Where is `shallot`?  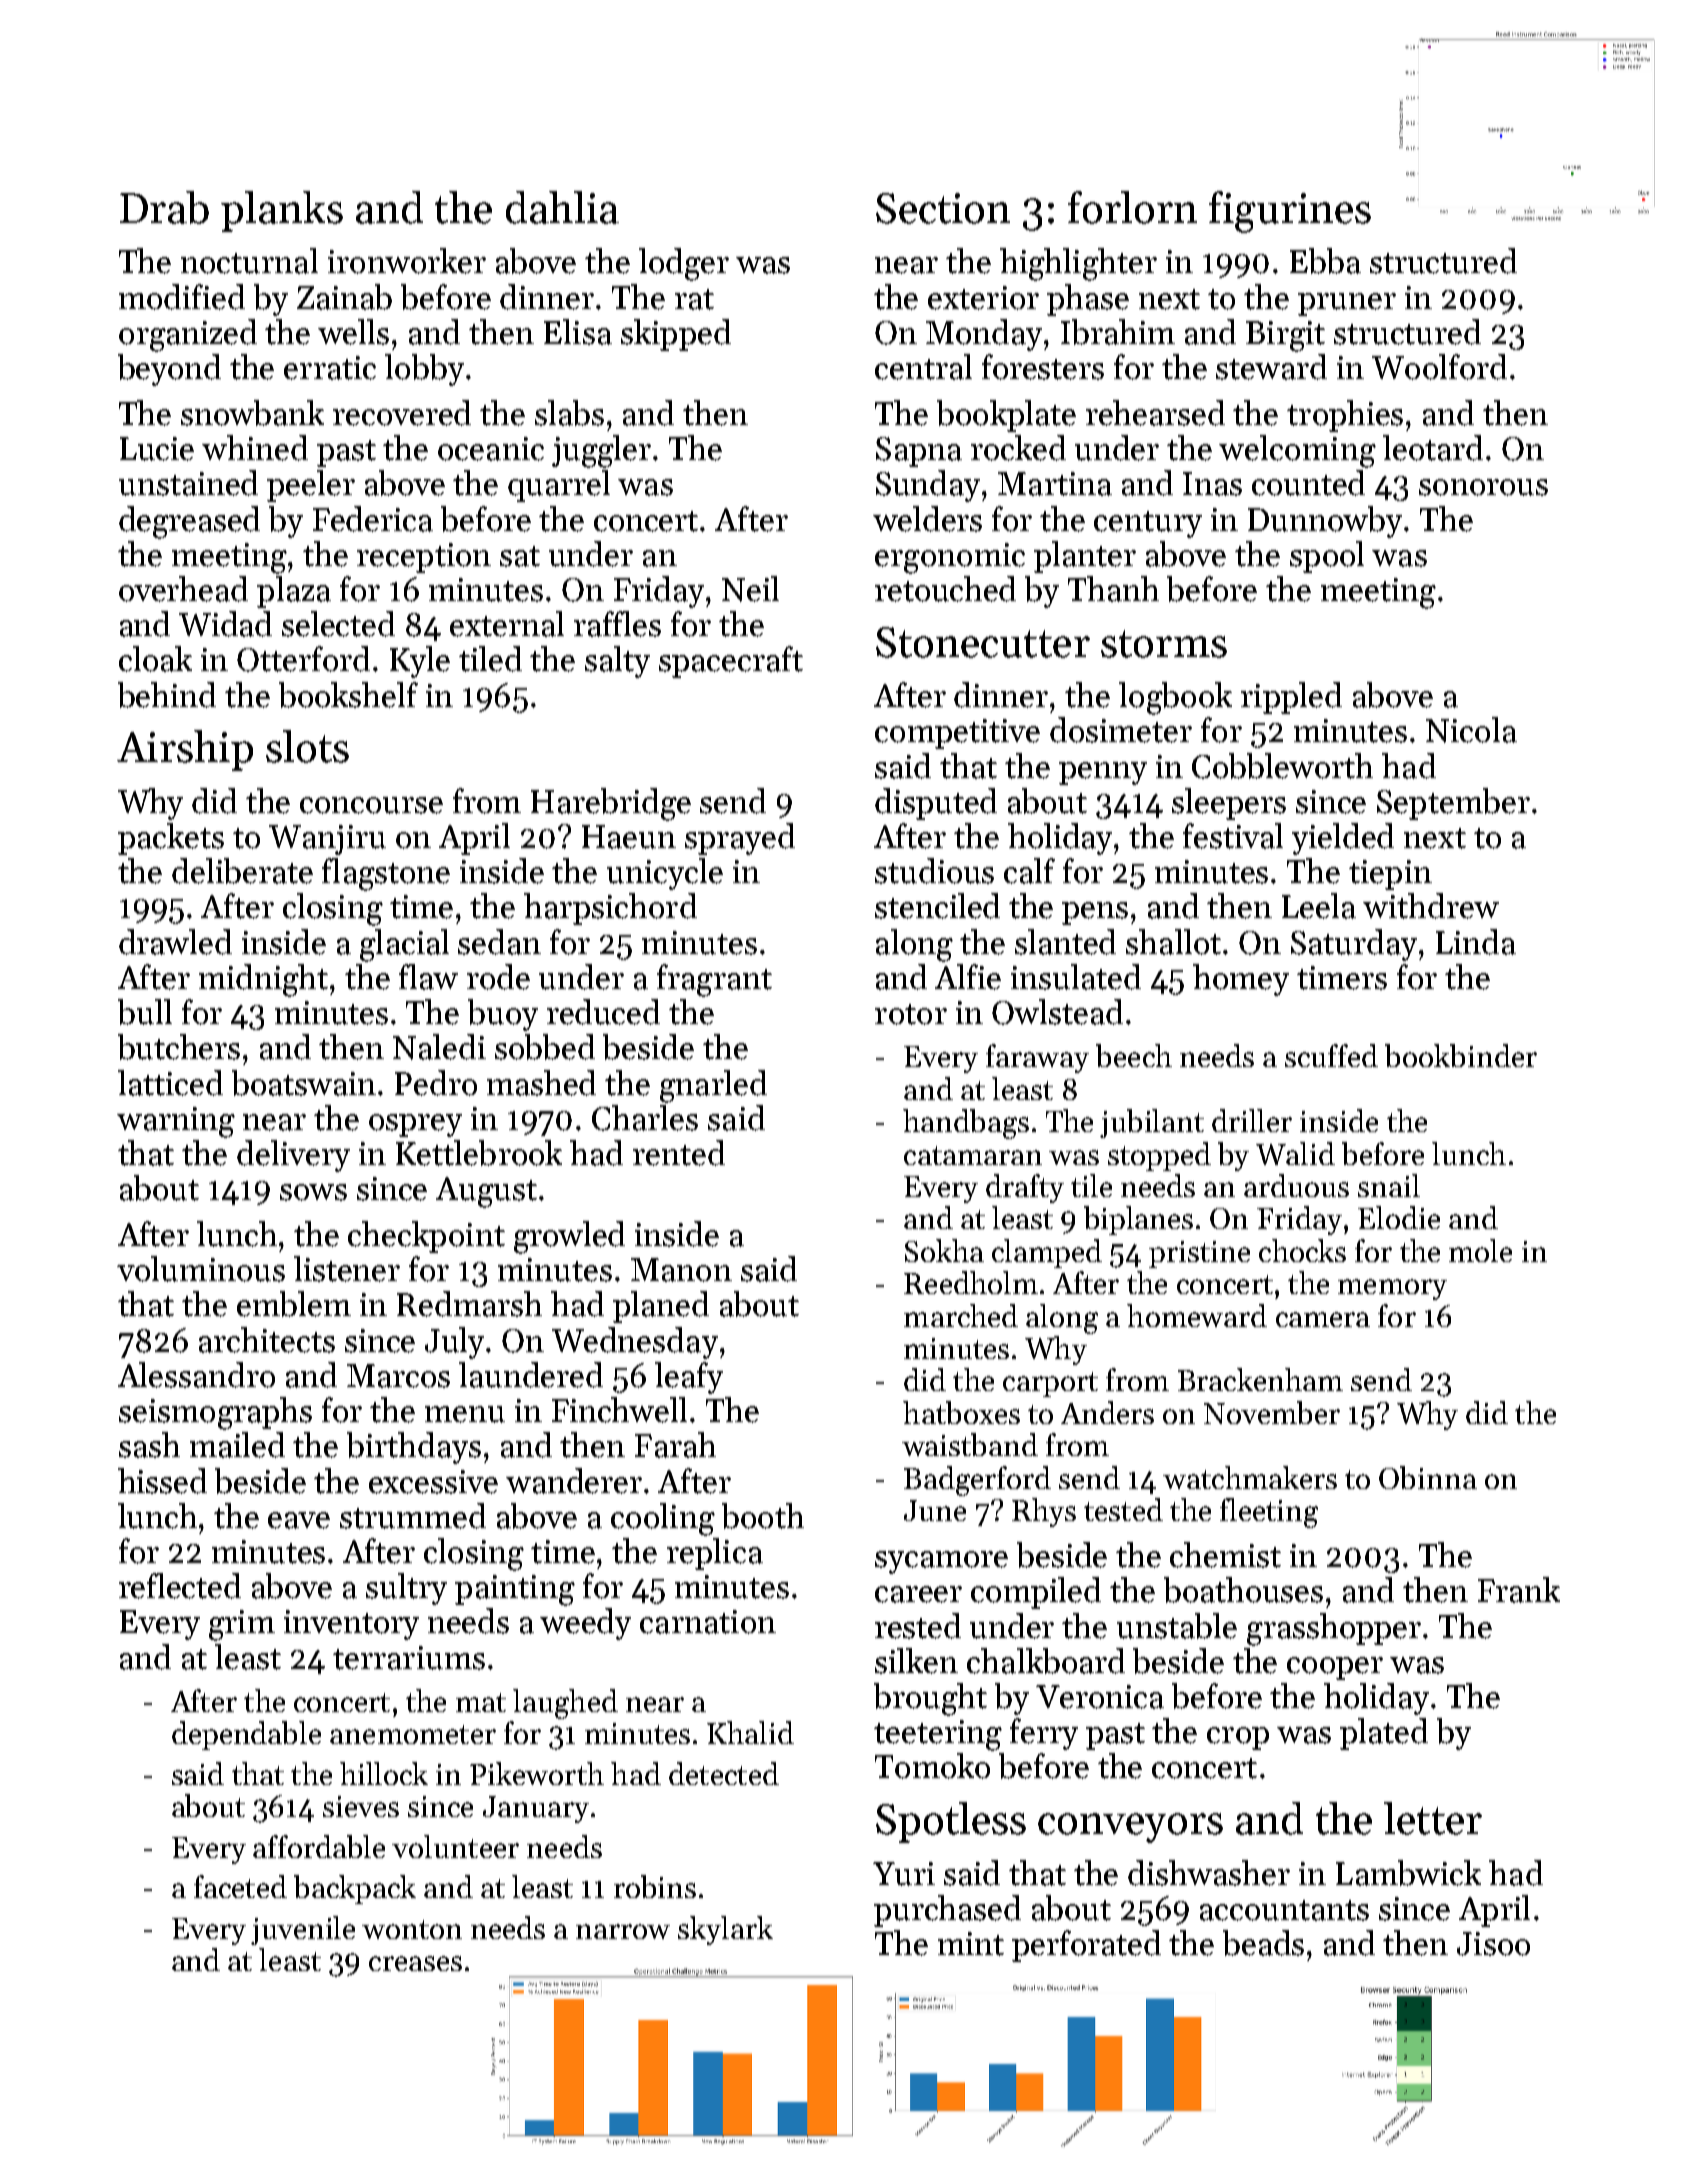
shallot is located at coordinates (1173, 942).
